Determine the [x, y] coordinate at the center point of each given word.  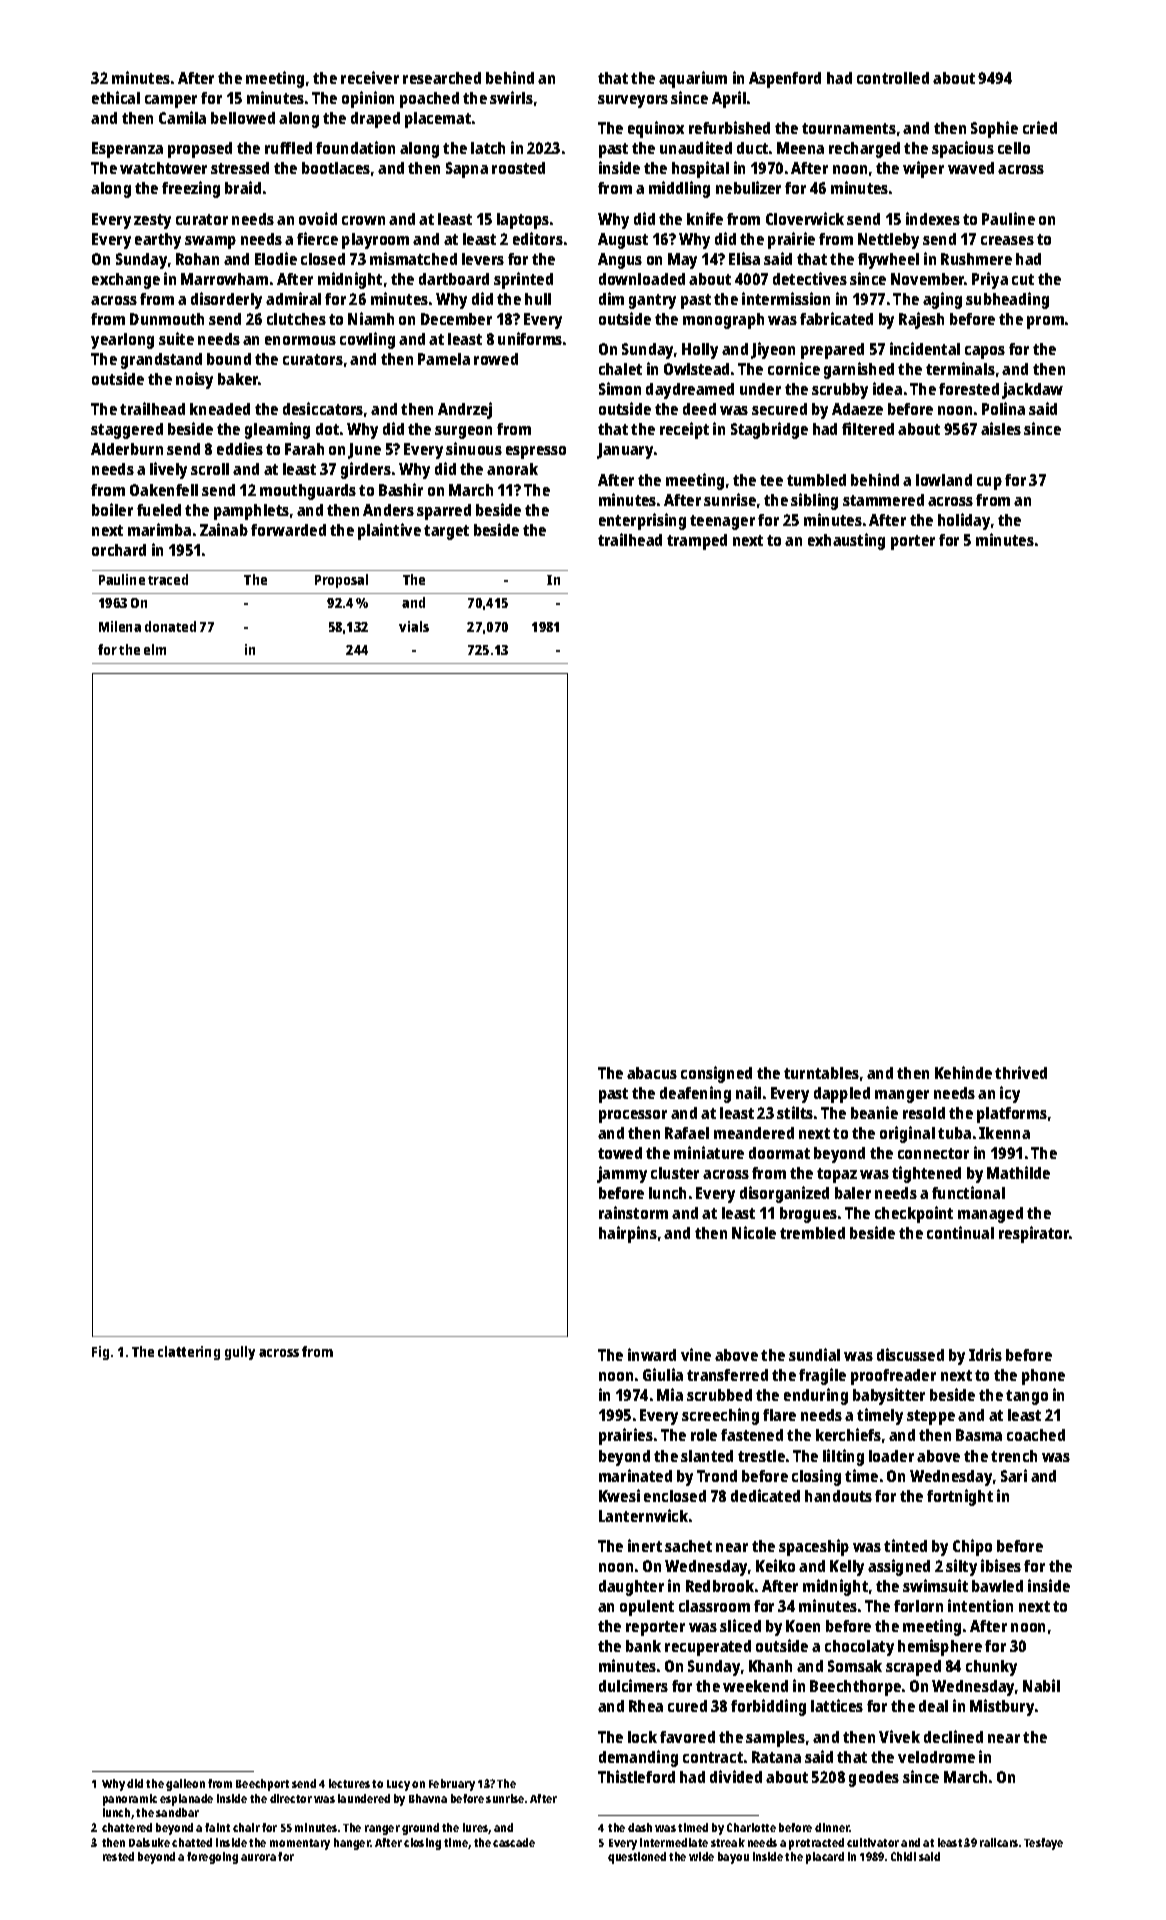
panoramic [130, 1800]
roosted [518, 168]
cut [1023, 279]
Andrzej [465, 410]
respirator [1034, 1234]
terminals [960, 368]
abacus [652, 1073]
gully [240, 1353]
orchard [119, 550]
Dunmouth [167, 319]
